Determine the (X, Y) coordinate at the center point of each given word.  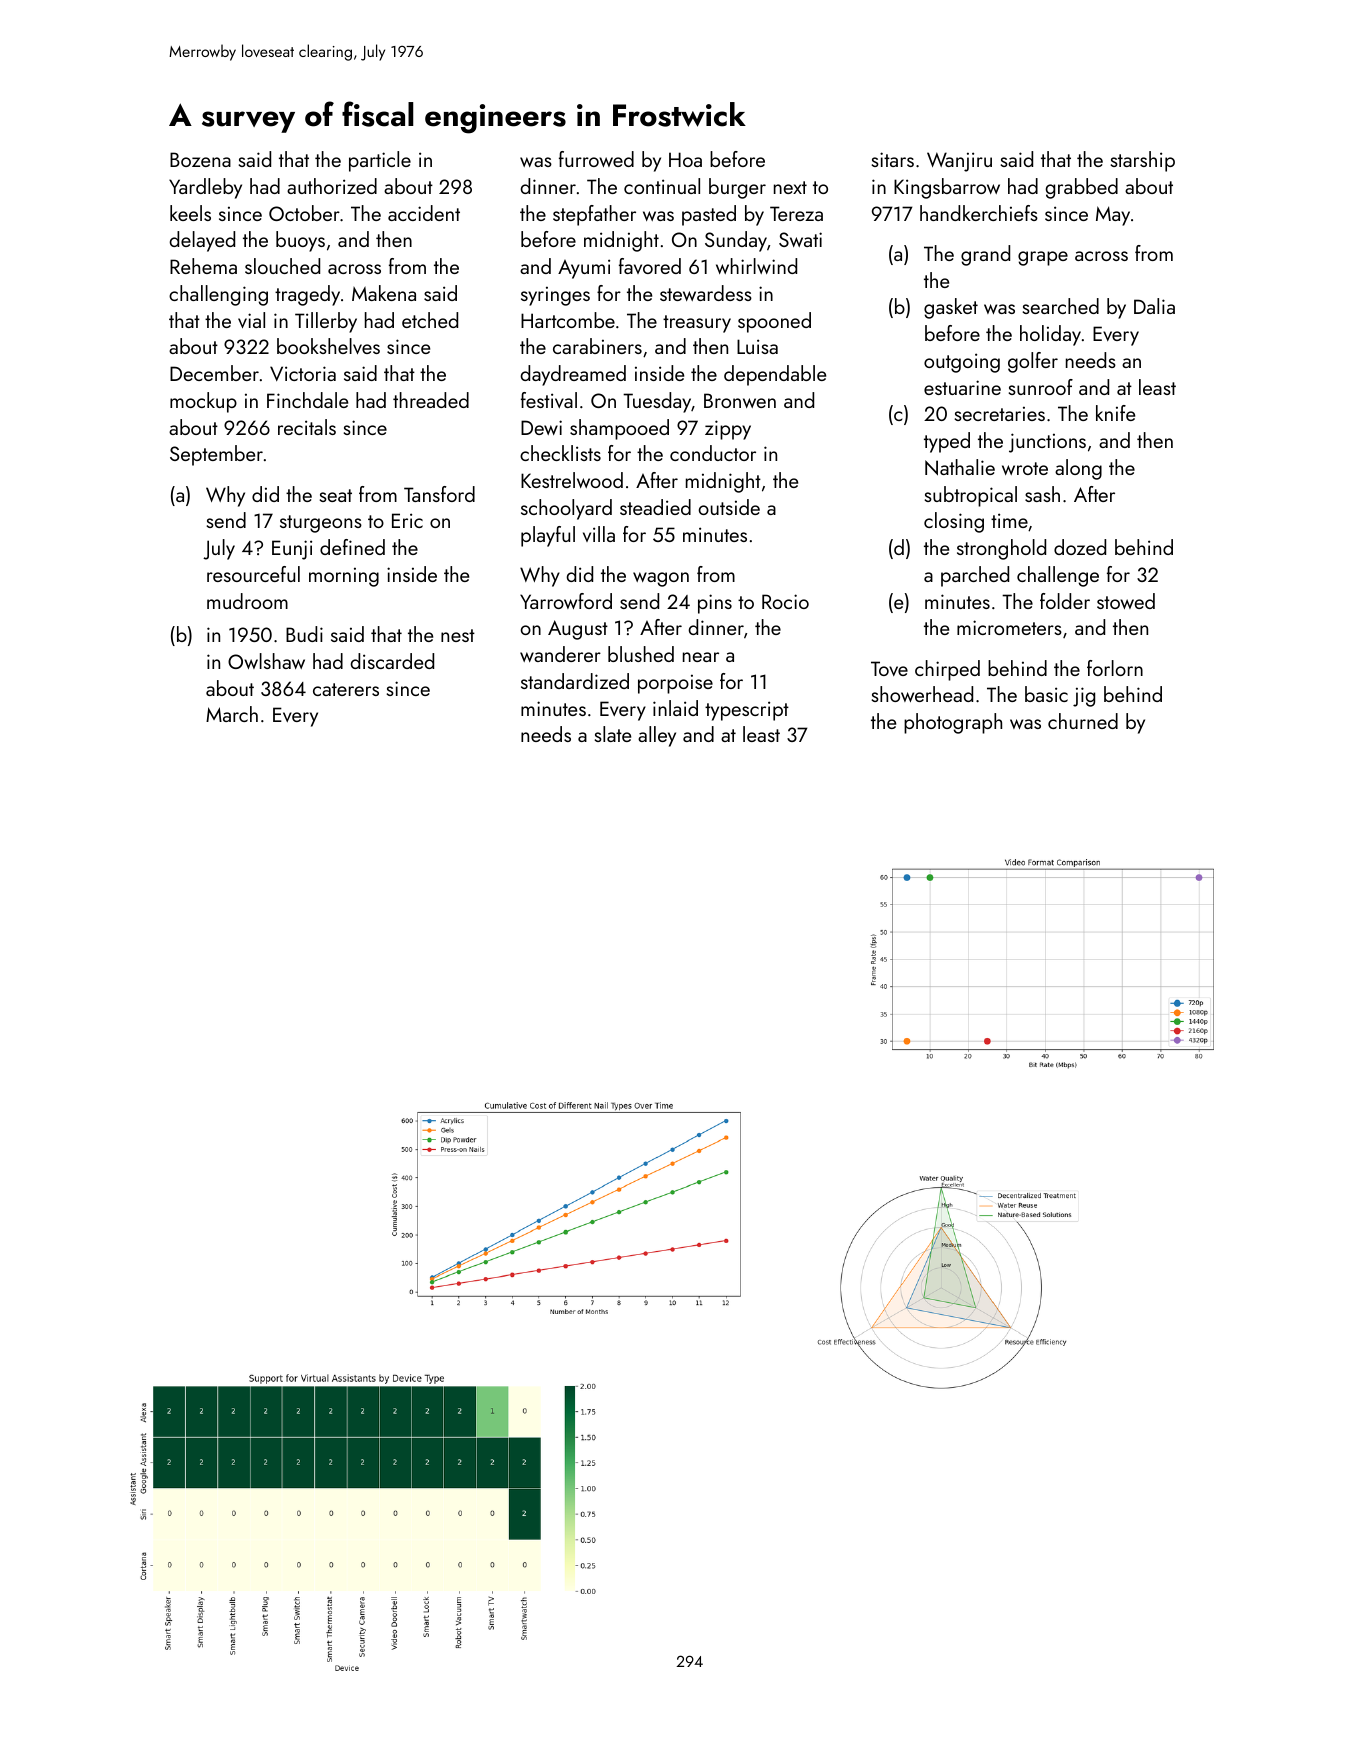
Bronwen (740, 400)
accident (424, 213)
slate (613, 734)
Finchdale (307, 400)
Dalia (1154, 306)
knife (1115, 413)
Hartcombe (568, 320)
